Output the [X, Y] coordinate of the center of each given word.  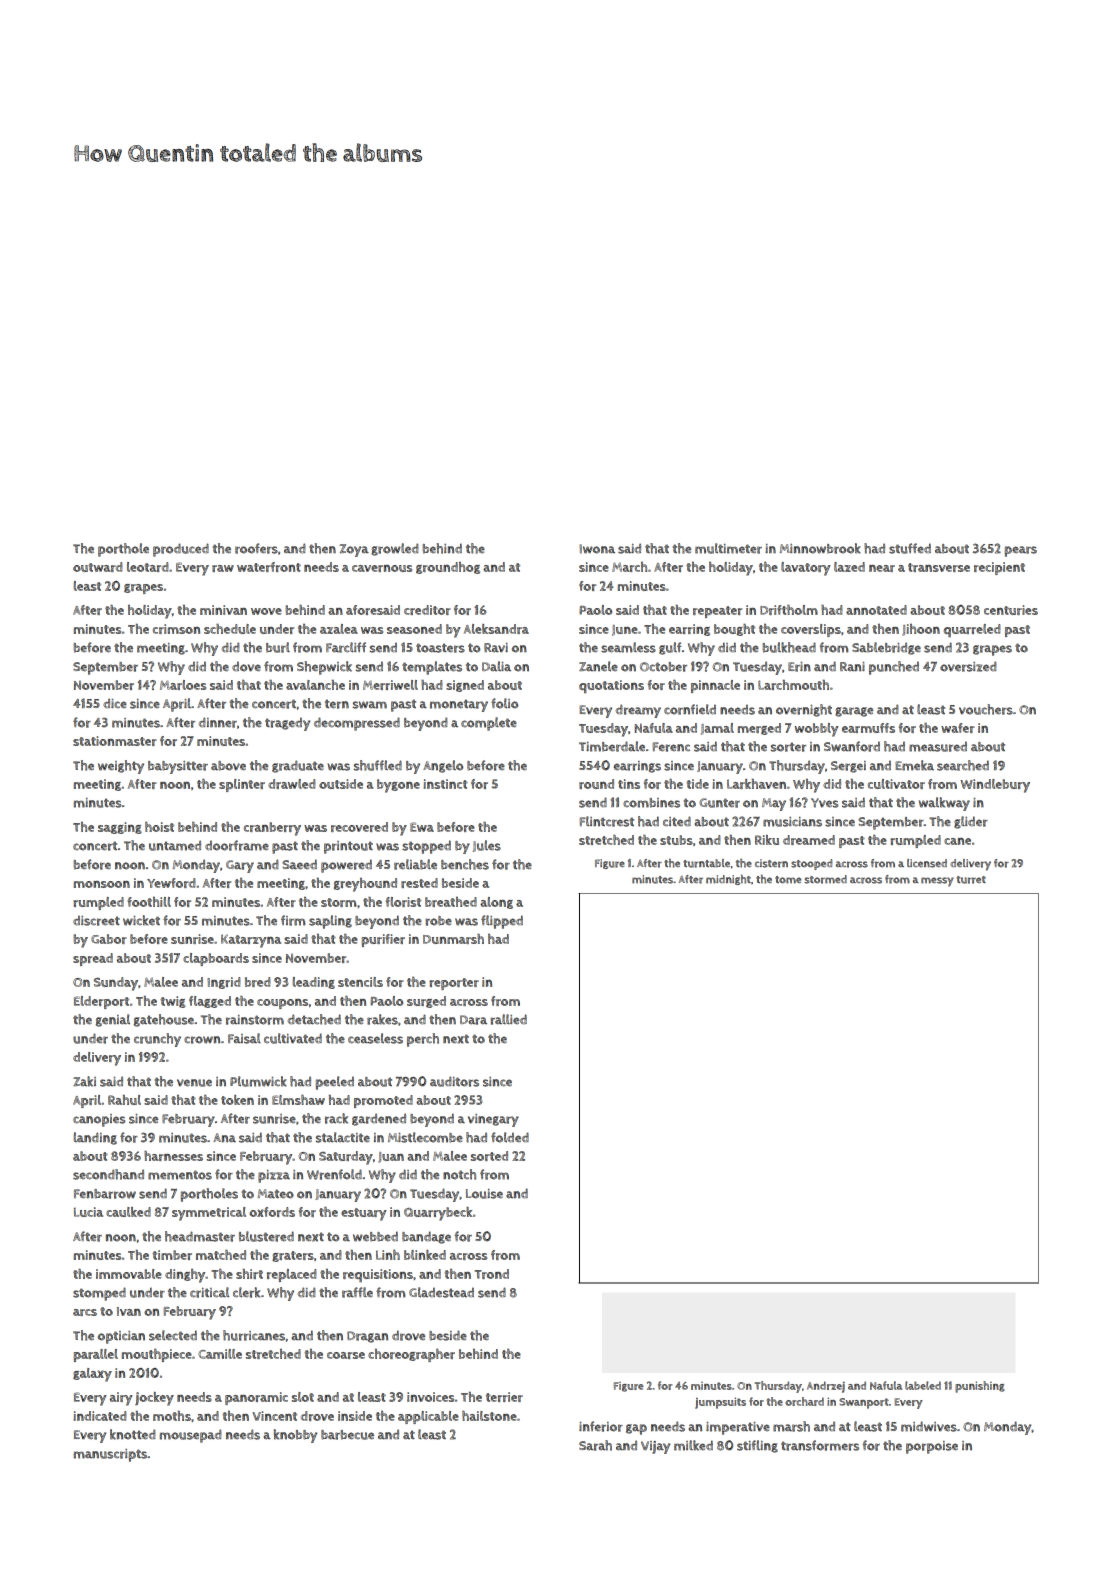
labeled [923, 1385]
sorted [489, 1156]
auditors [454, 1081]
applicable [428, 1417]
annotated [876, 610]
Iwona [597, 549]
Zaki [84, 1081]
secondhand [108, 1174]
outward [98, 567]
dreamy [638, 711]
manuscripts [110, 1455]
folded [510, 1137]
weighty [121, 767]
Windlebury [995, 786]
